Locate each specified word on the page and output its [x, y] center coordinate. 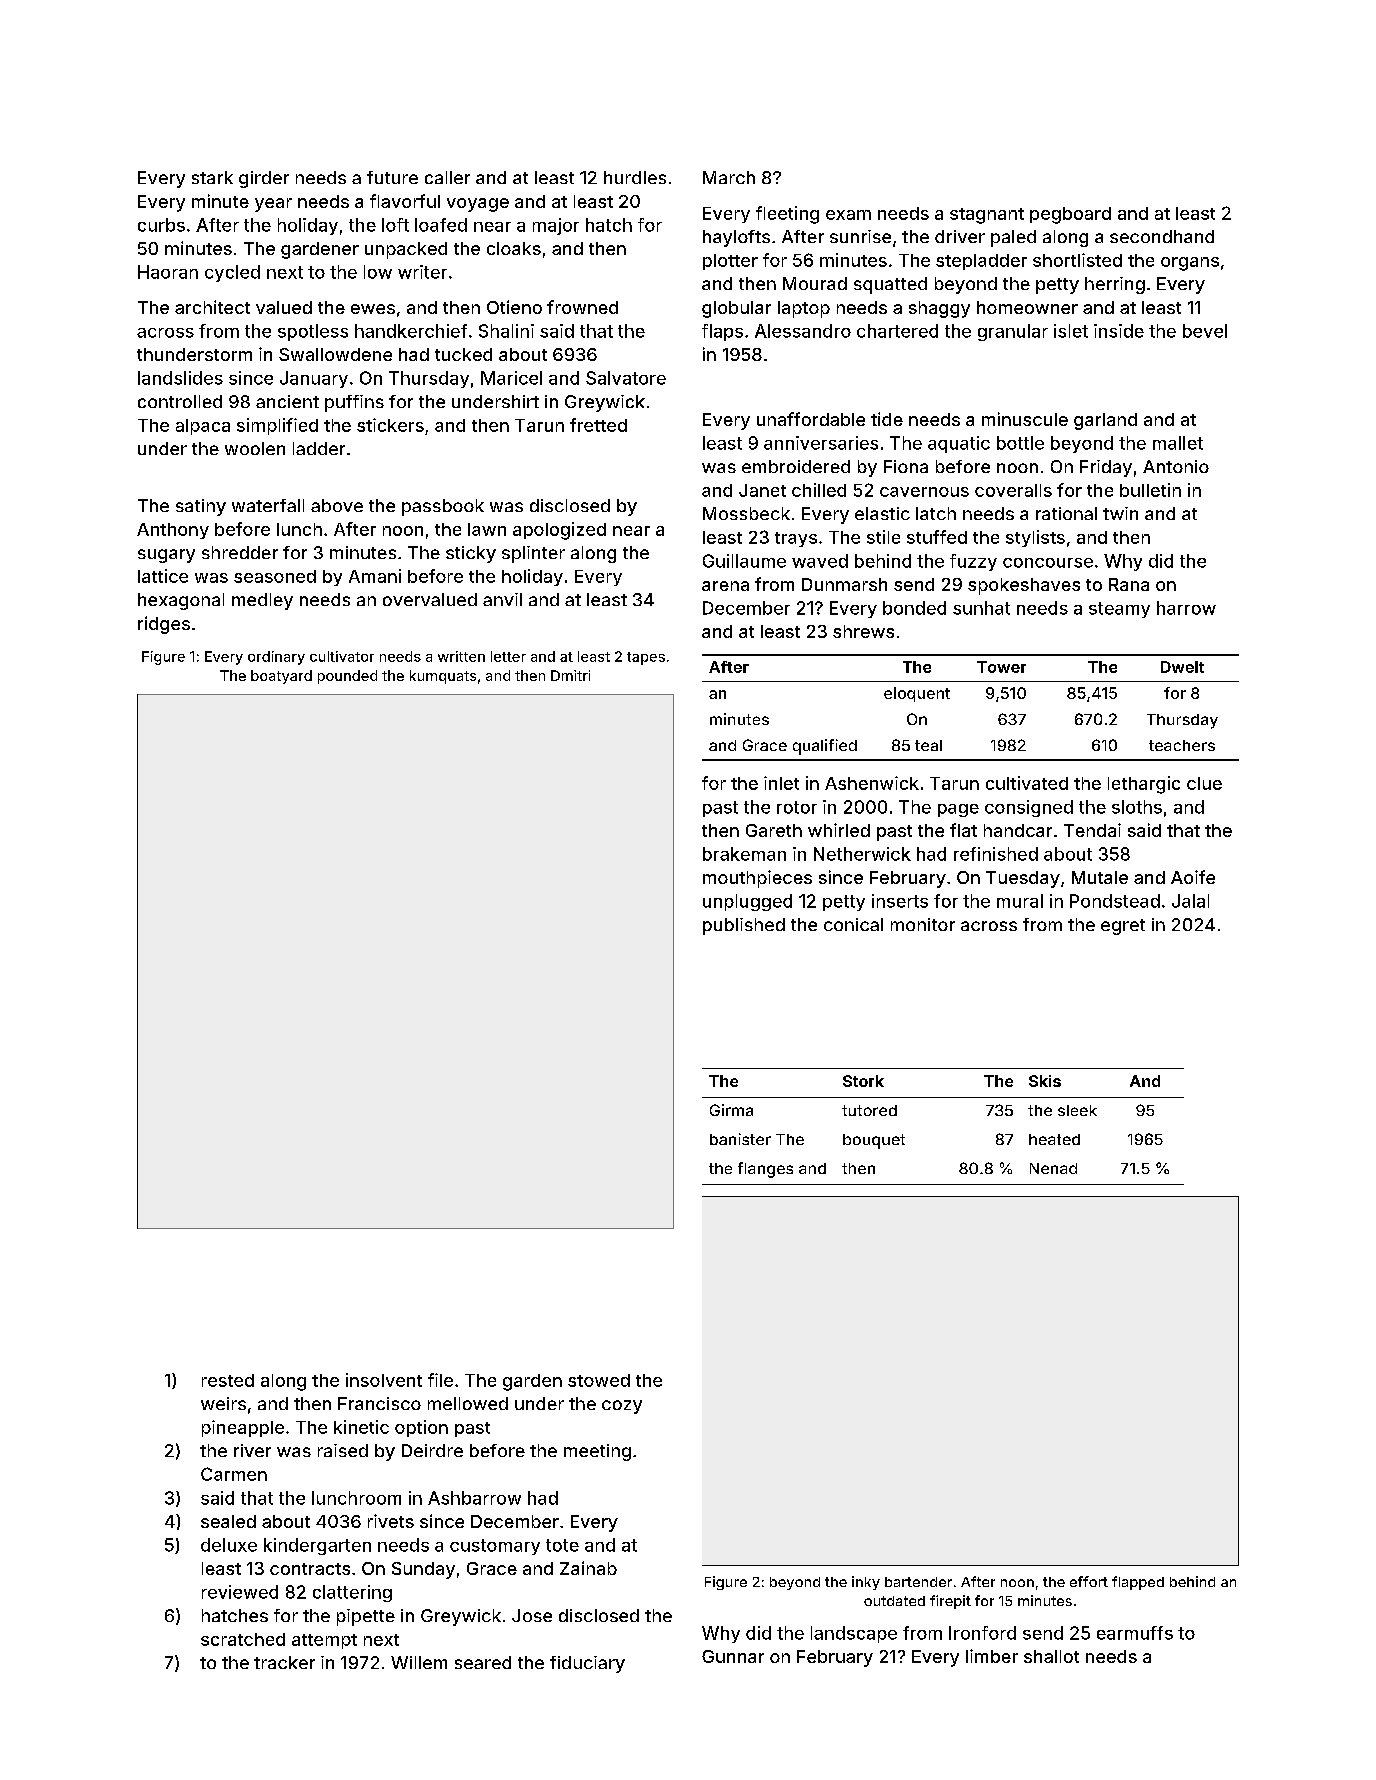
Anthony [173, 531]
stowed [599, 1380]
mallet [1178, 443]
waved [820, 561]
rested [228, 1380]
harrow [1186, 608]
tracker [284, 1662]
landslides [180, 378]
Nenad [1053, 1168]
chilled [819, 490]
